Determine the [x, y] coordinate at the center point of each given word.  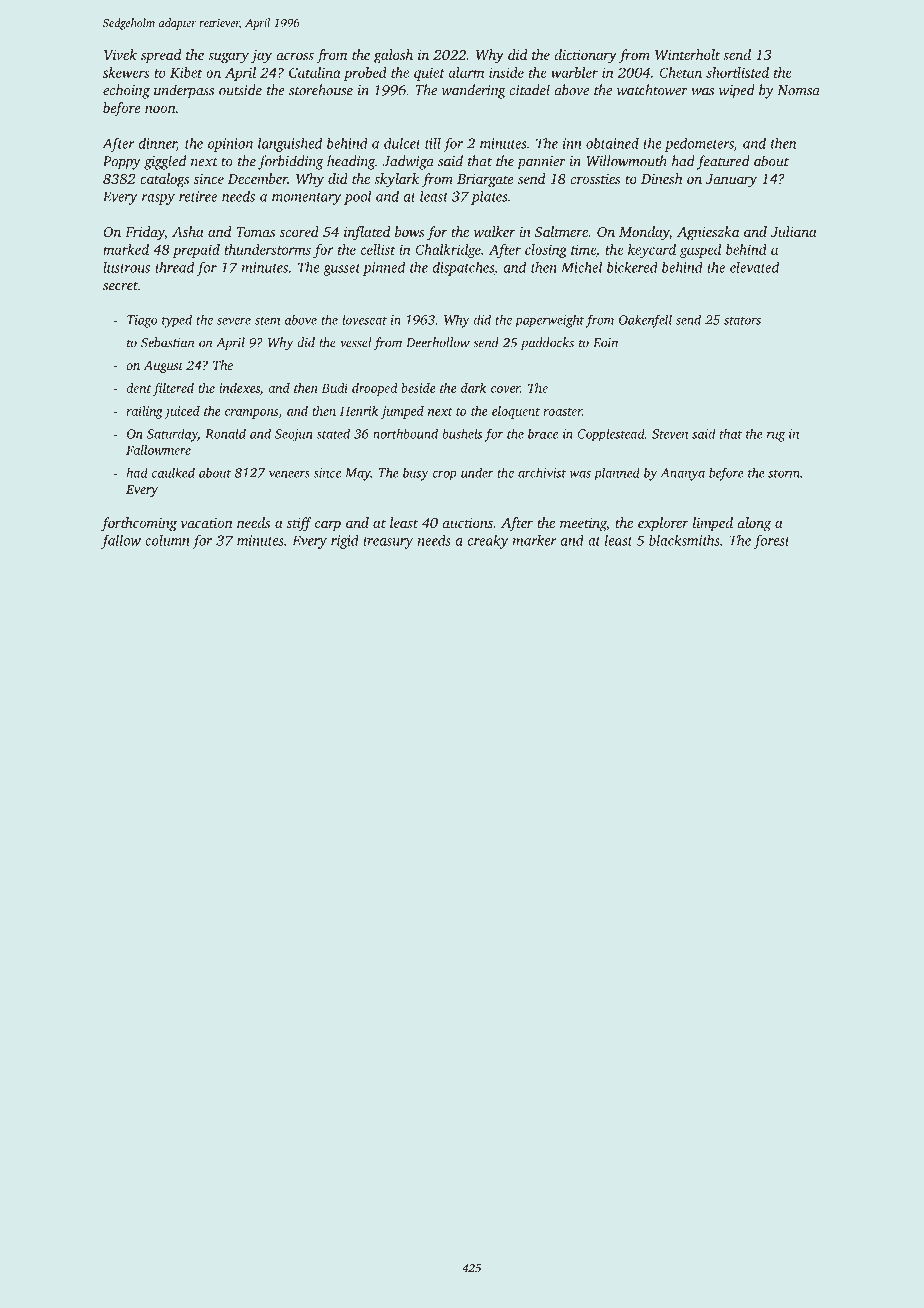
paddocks [547, 343]
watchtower [652, 90]
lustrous [126, 267]
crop [444, 476]
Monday [644, 233]
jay [261, 57]
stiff [299, 524]
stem [267, 320]
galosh [393, 56]
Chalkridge [448, 251]
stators [742, 321]
